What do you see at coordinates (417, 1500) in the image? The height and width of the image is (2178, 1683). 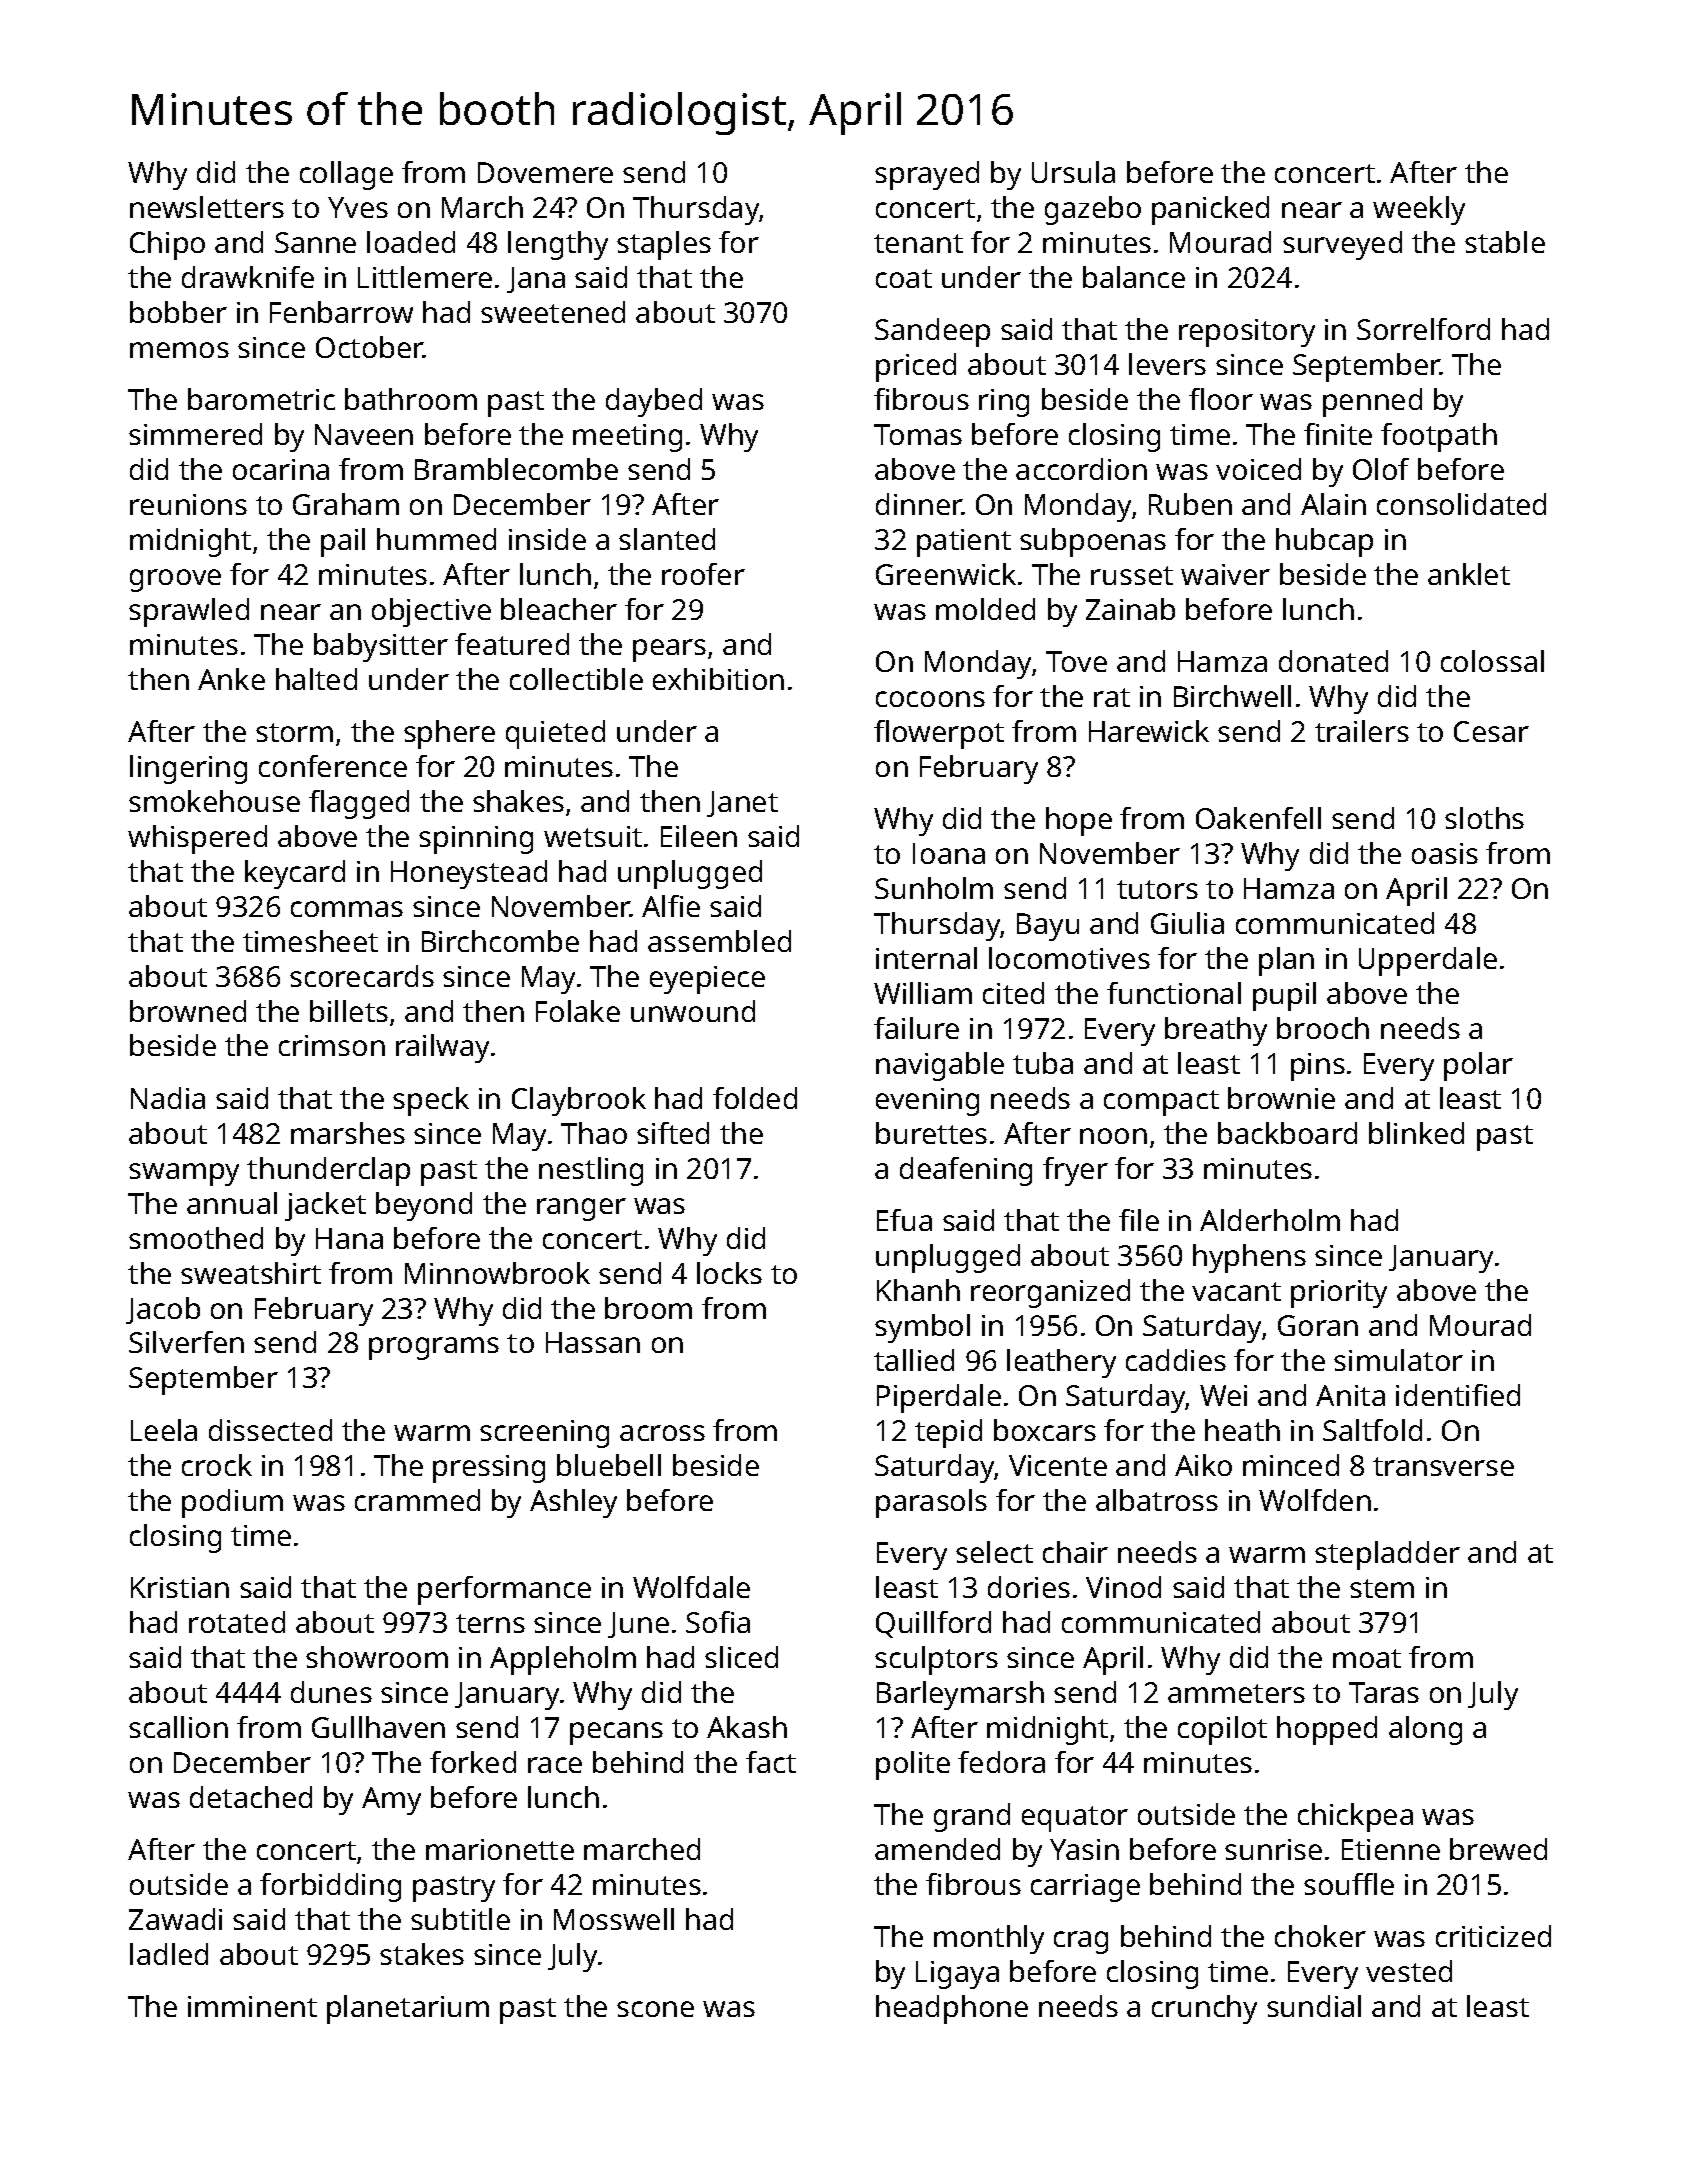 I see `crammed` at bounding box center [417, 1500].
